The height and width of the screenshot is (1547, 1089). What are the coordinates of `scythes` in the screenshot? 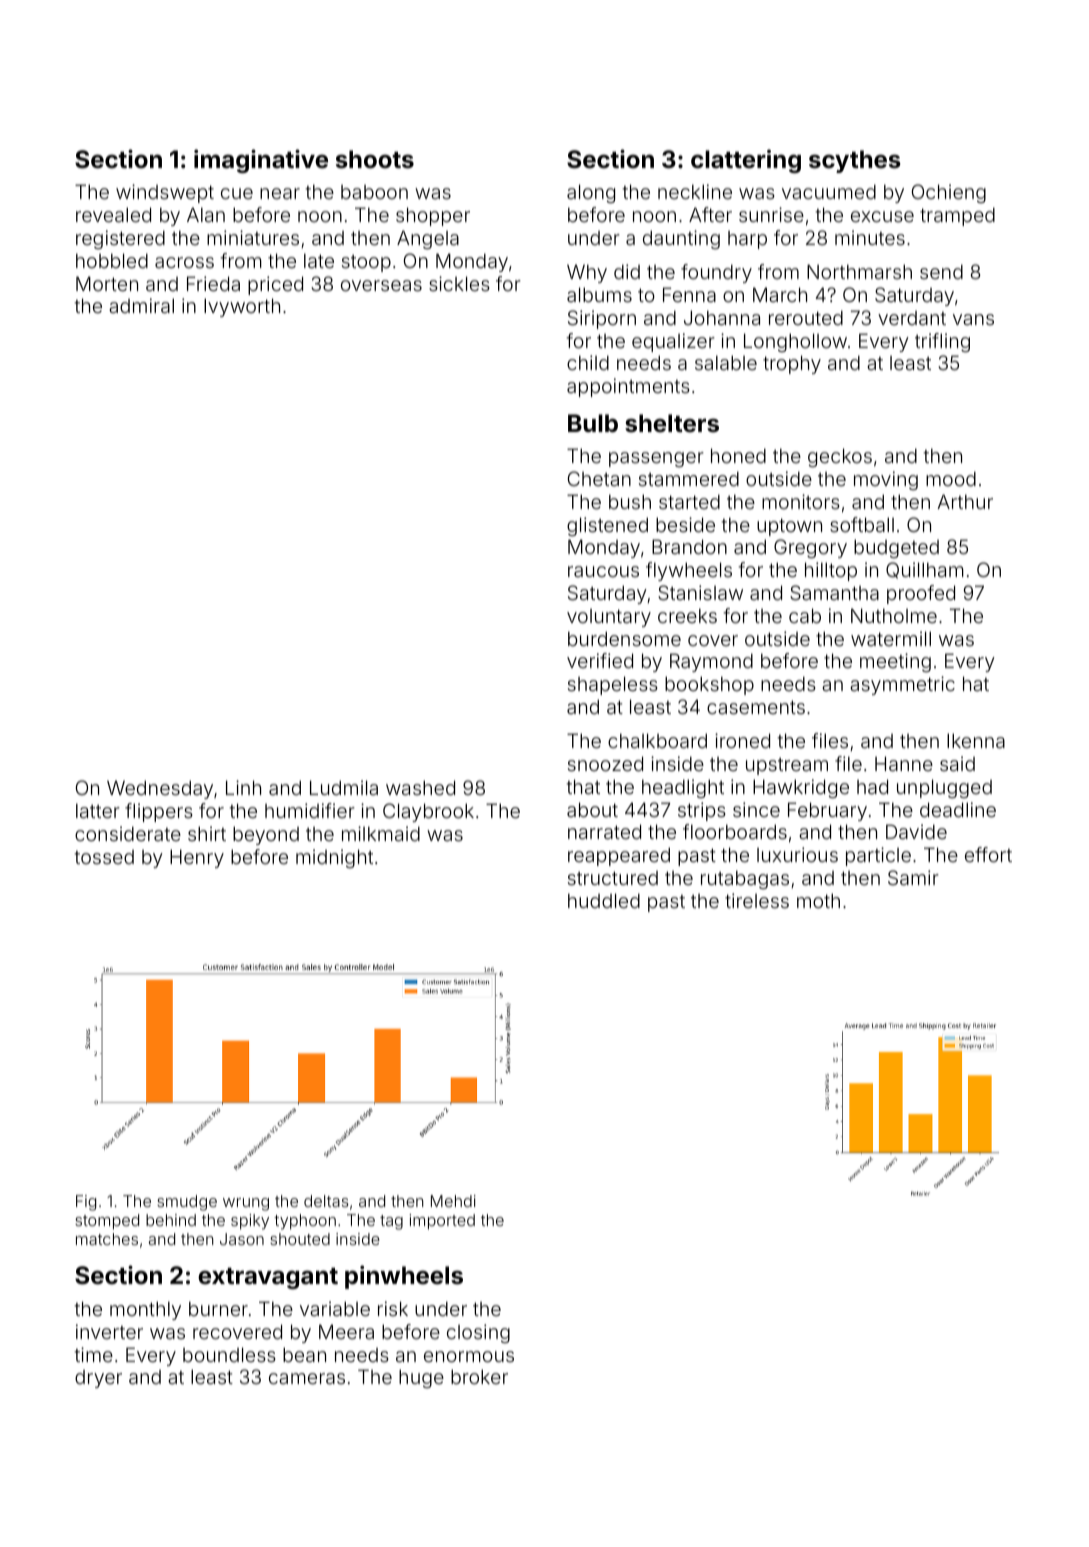 It's located at (855, 161).
